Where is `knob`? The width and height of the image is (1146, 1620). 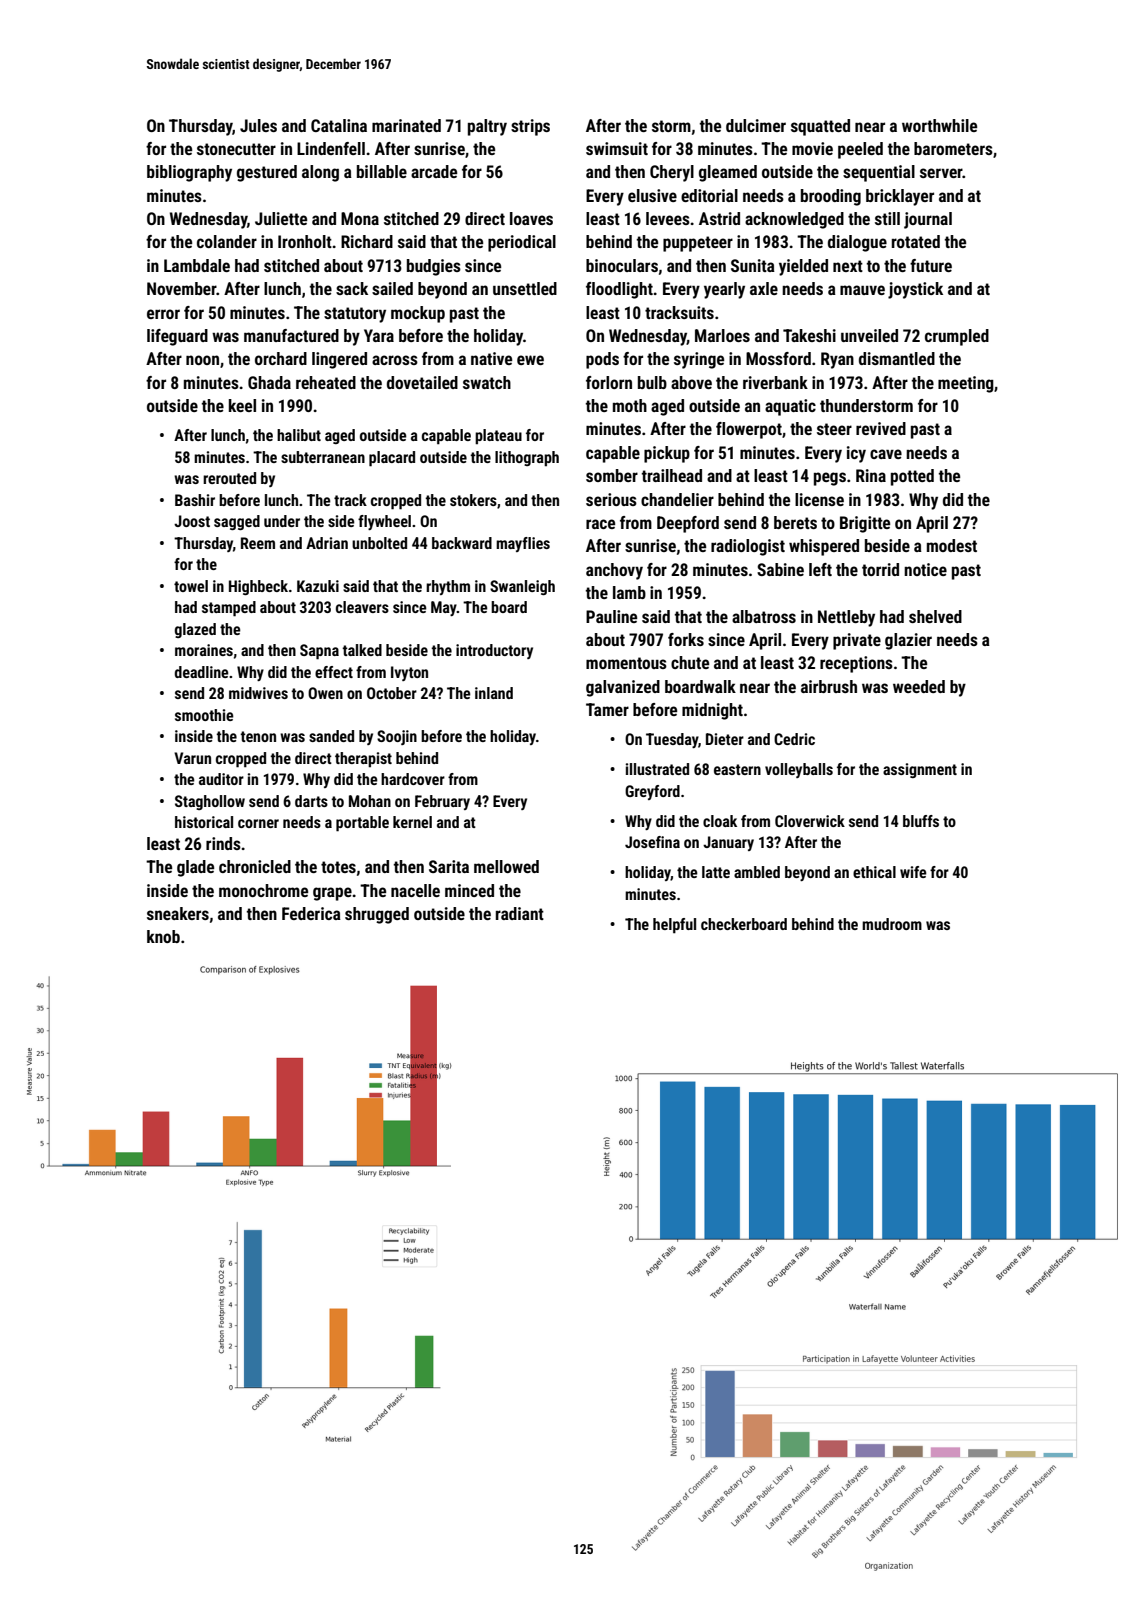
knob is located at coordinates (163, 936).
